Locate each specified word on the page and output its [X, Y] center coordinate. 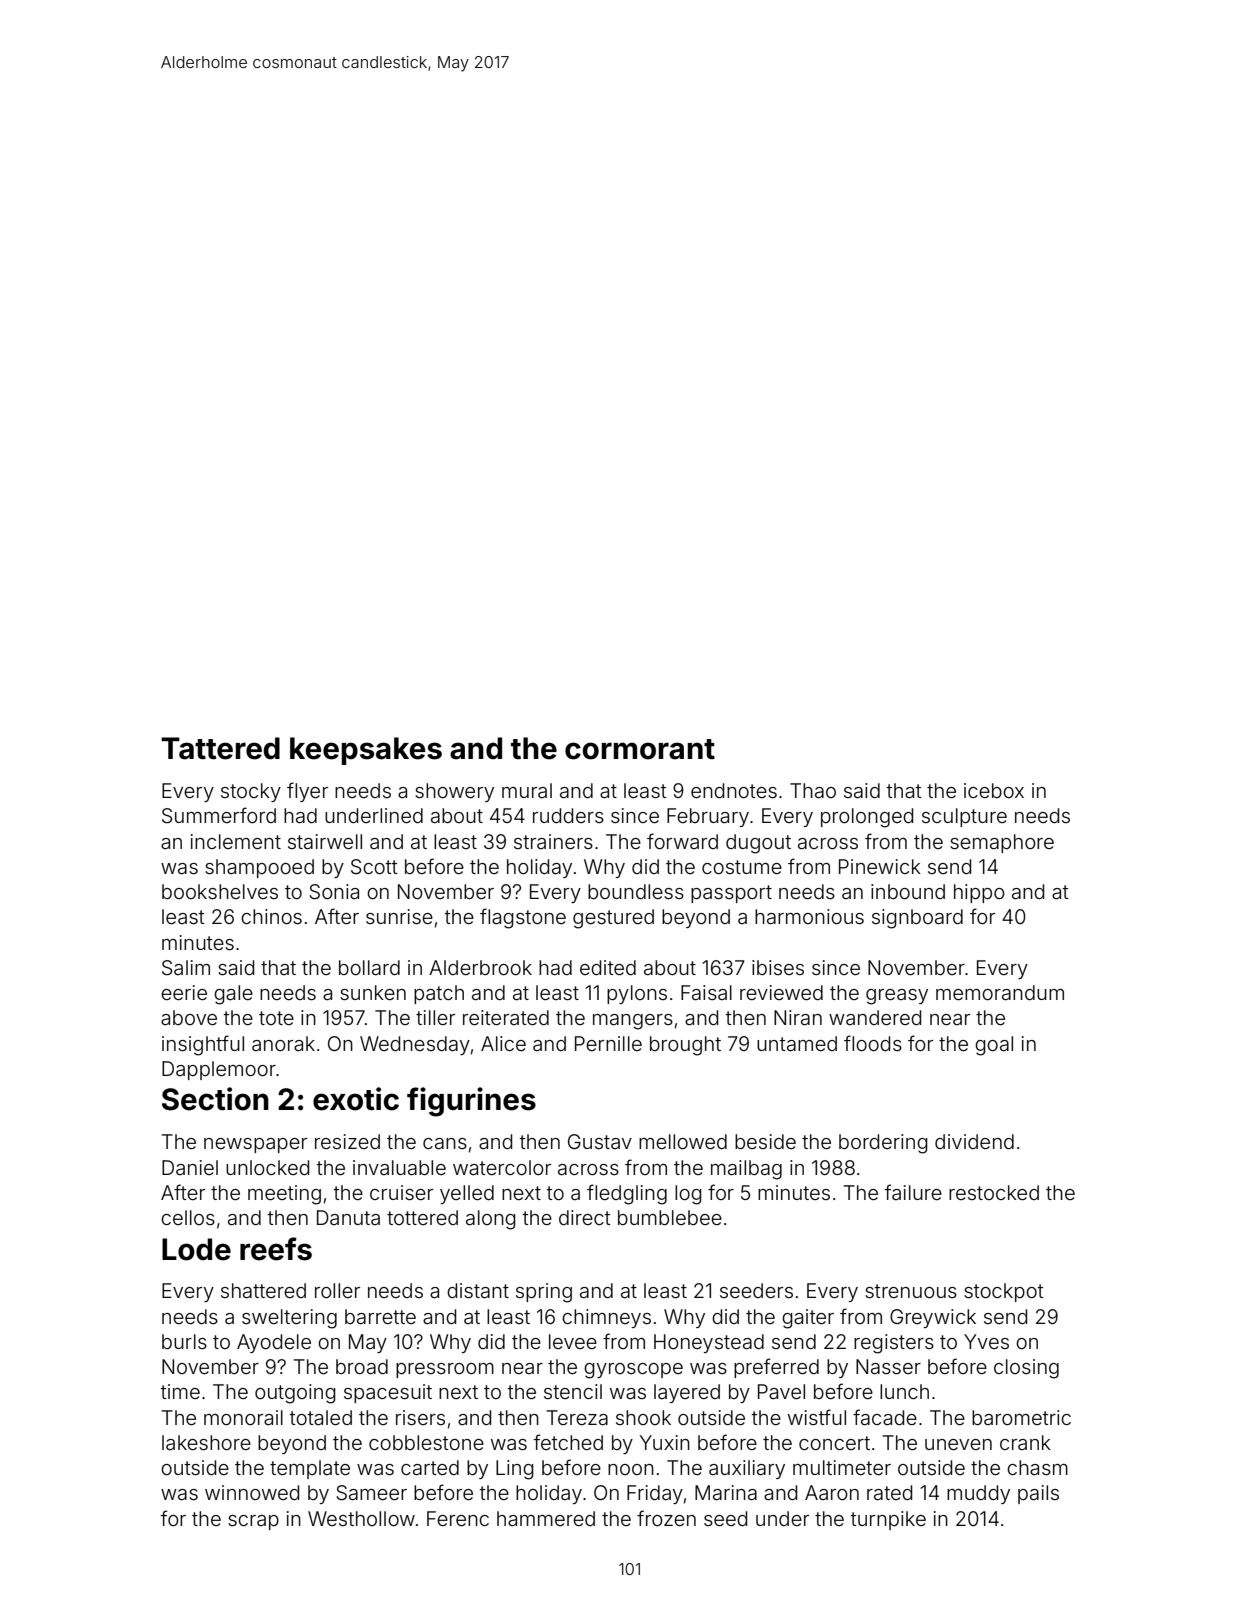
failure [913, 1192]
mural [527, 790]
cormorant [640, 749]
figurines [471, 1102]
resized [347, 1141]
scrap [253, 1522]
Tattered [220, 748]
